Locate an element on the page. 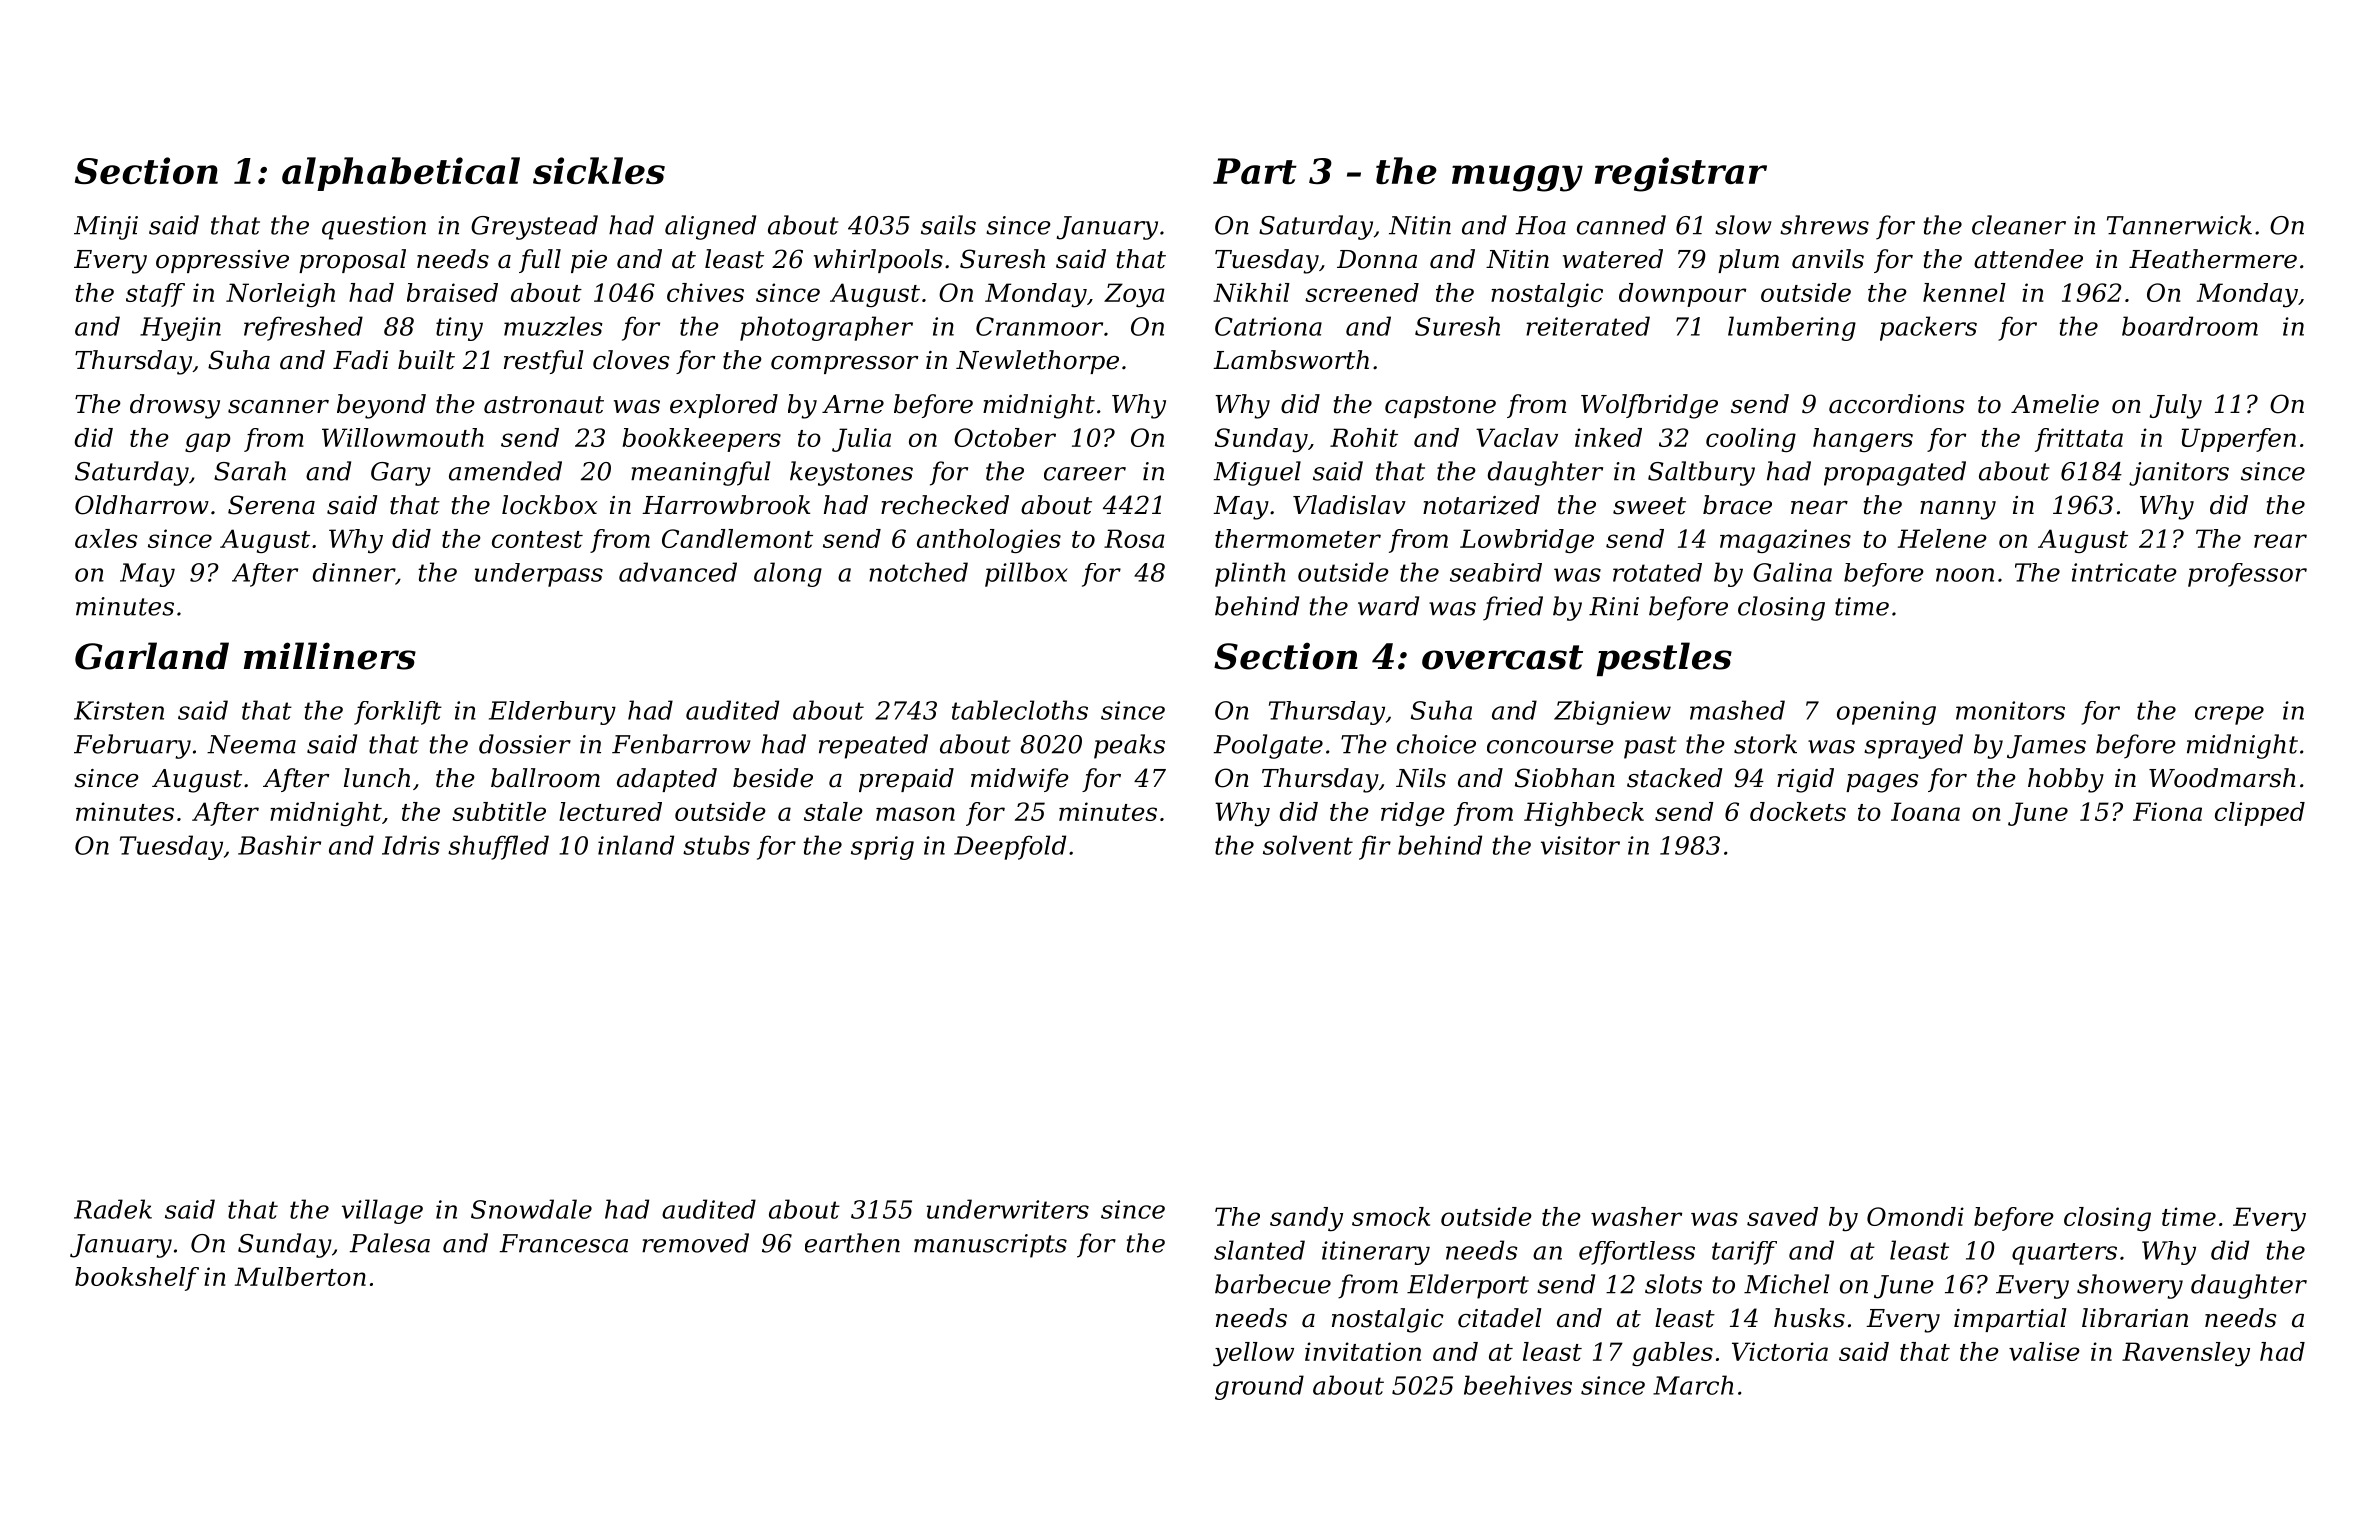  noon is located at coordinates (1965, 575).
